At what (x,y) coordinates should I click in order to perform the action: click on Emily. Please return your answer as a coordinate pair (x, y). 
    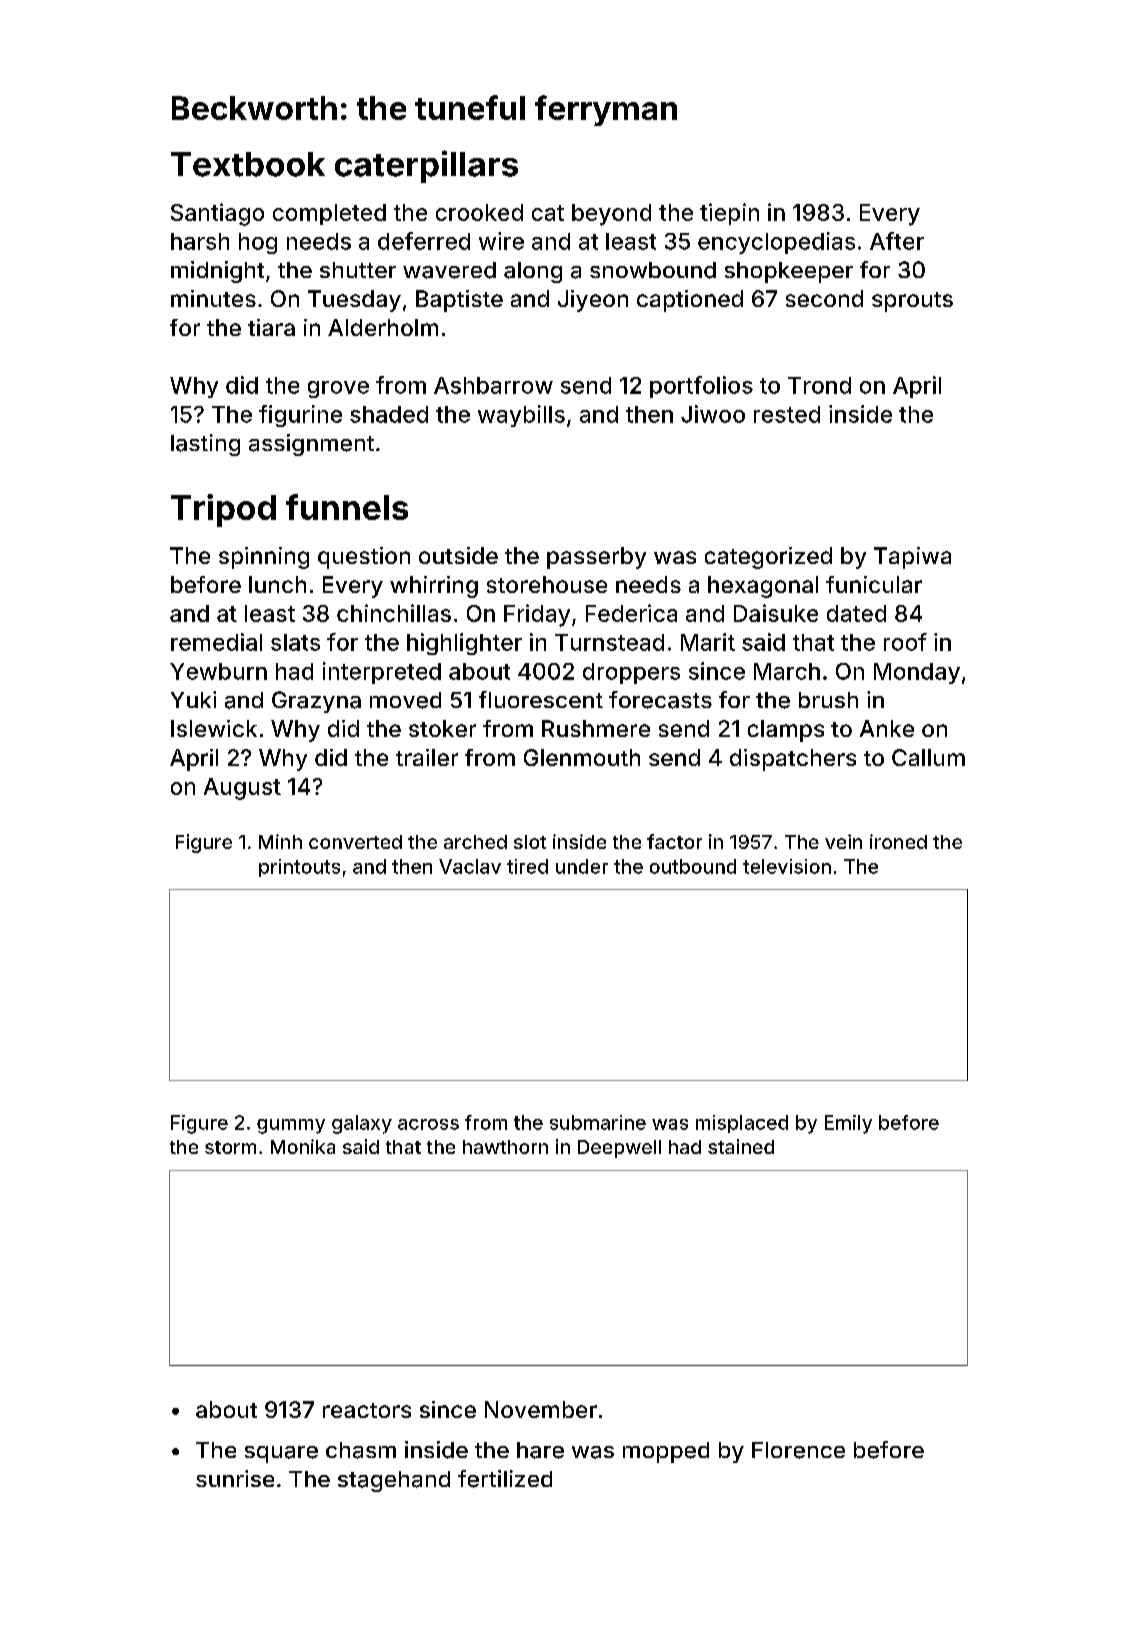
    Looking at the image, I should click on (848, 1124).
